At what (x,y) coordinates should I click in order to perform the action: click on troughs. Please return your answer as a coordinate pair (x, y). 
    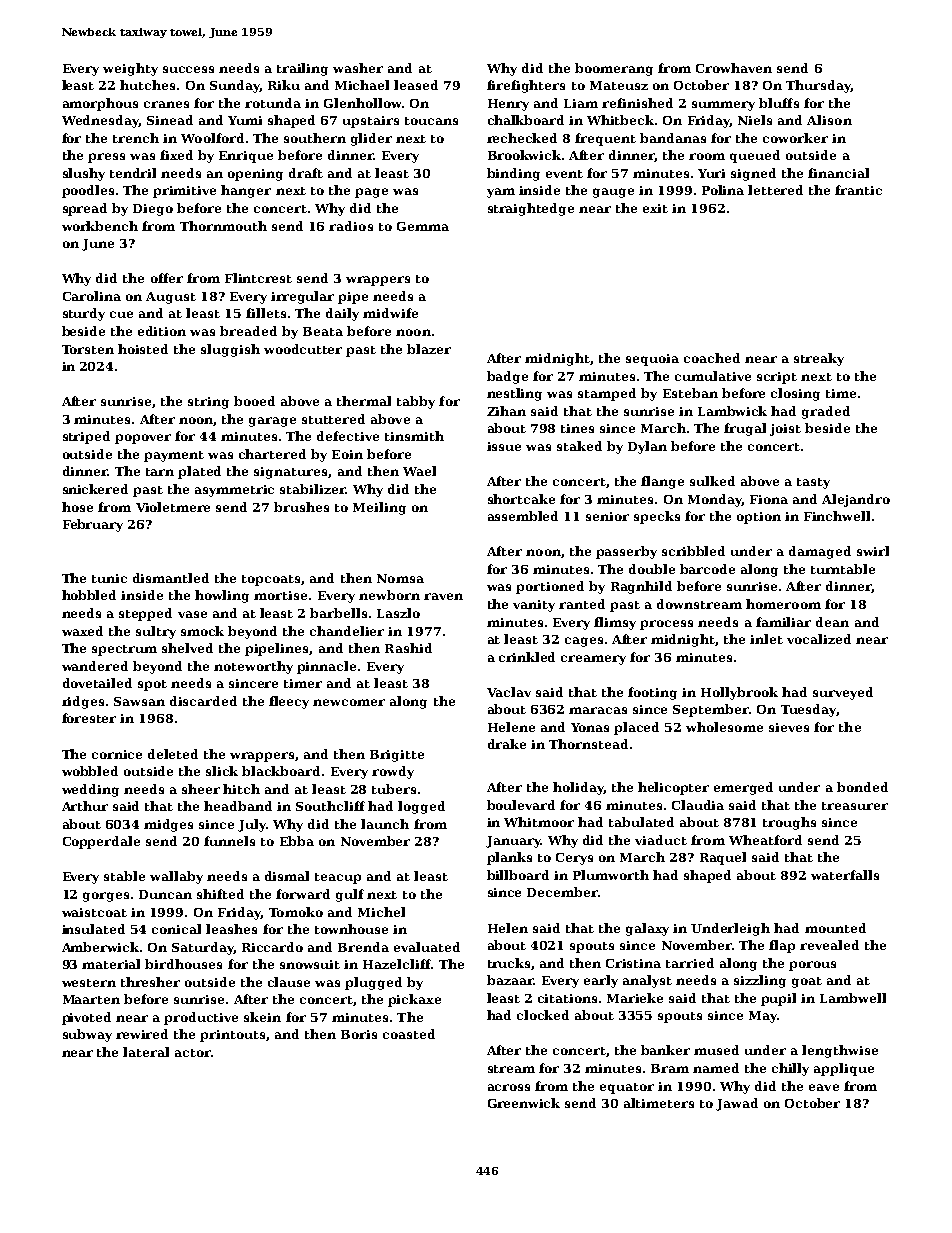
    Looking at the image, I should click on (789, 823).
